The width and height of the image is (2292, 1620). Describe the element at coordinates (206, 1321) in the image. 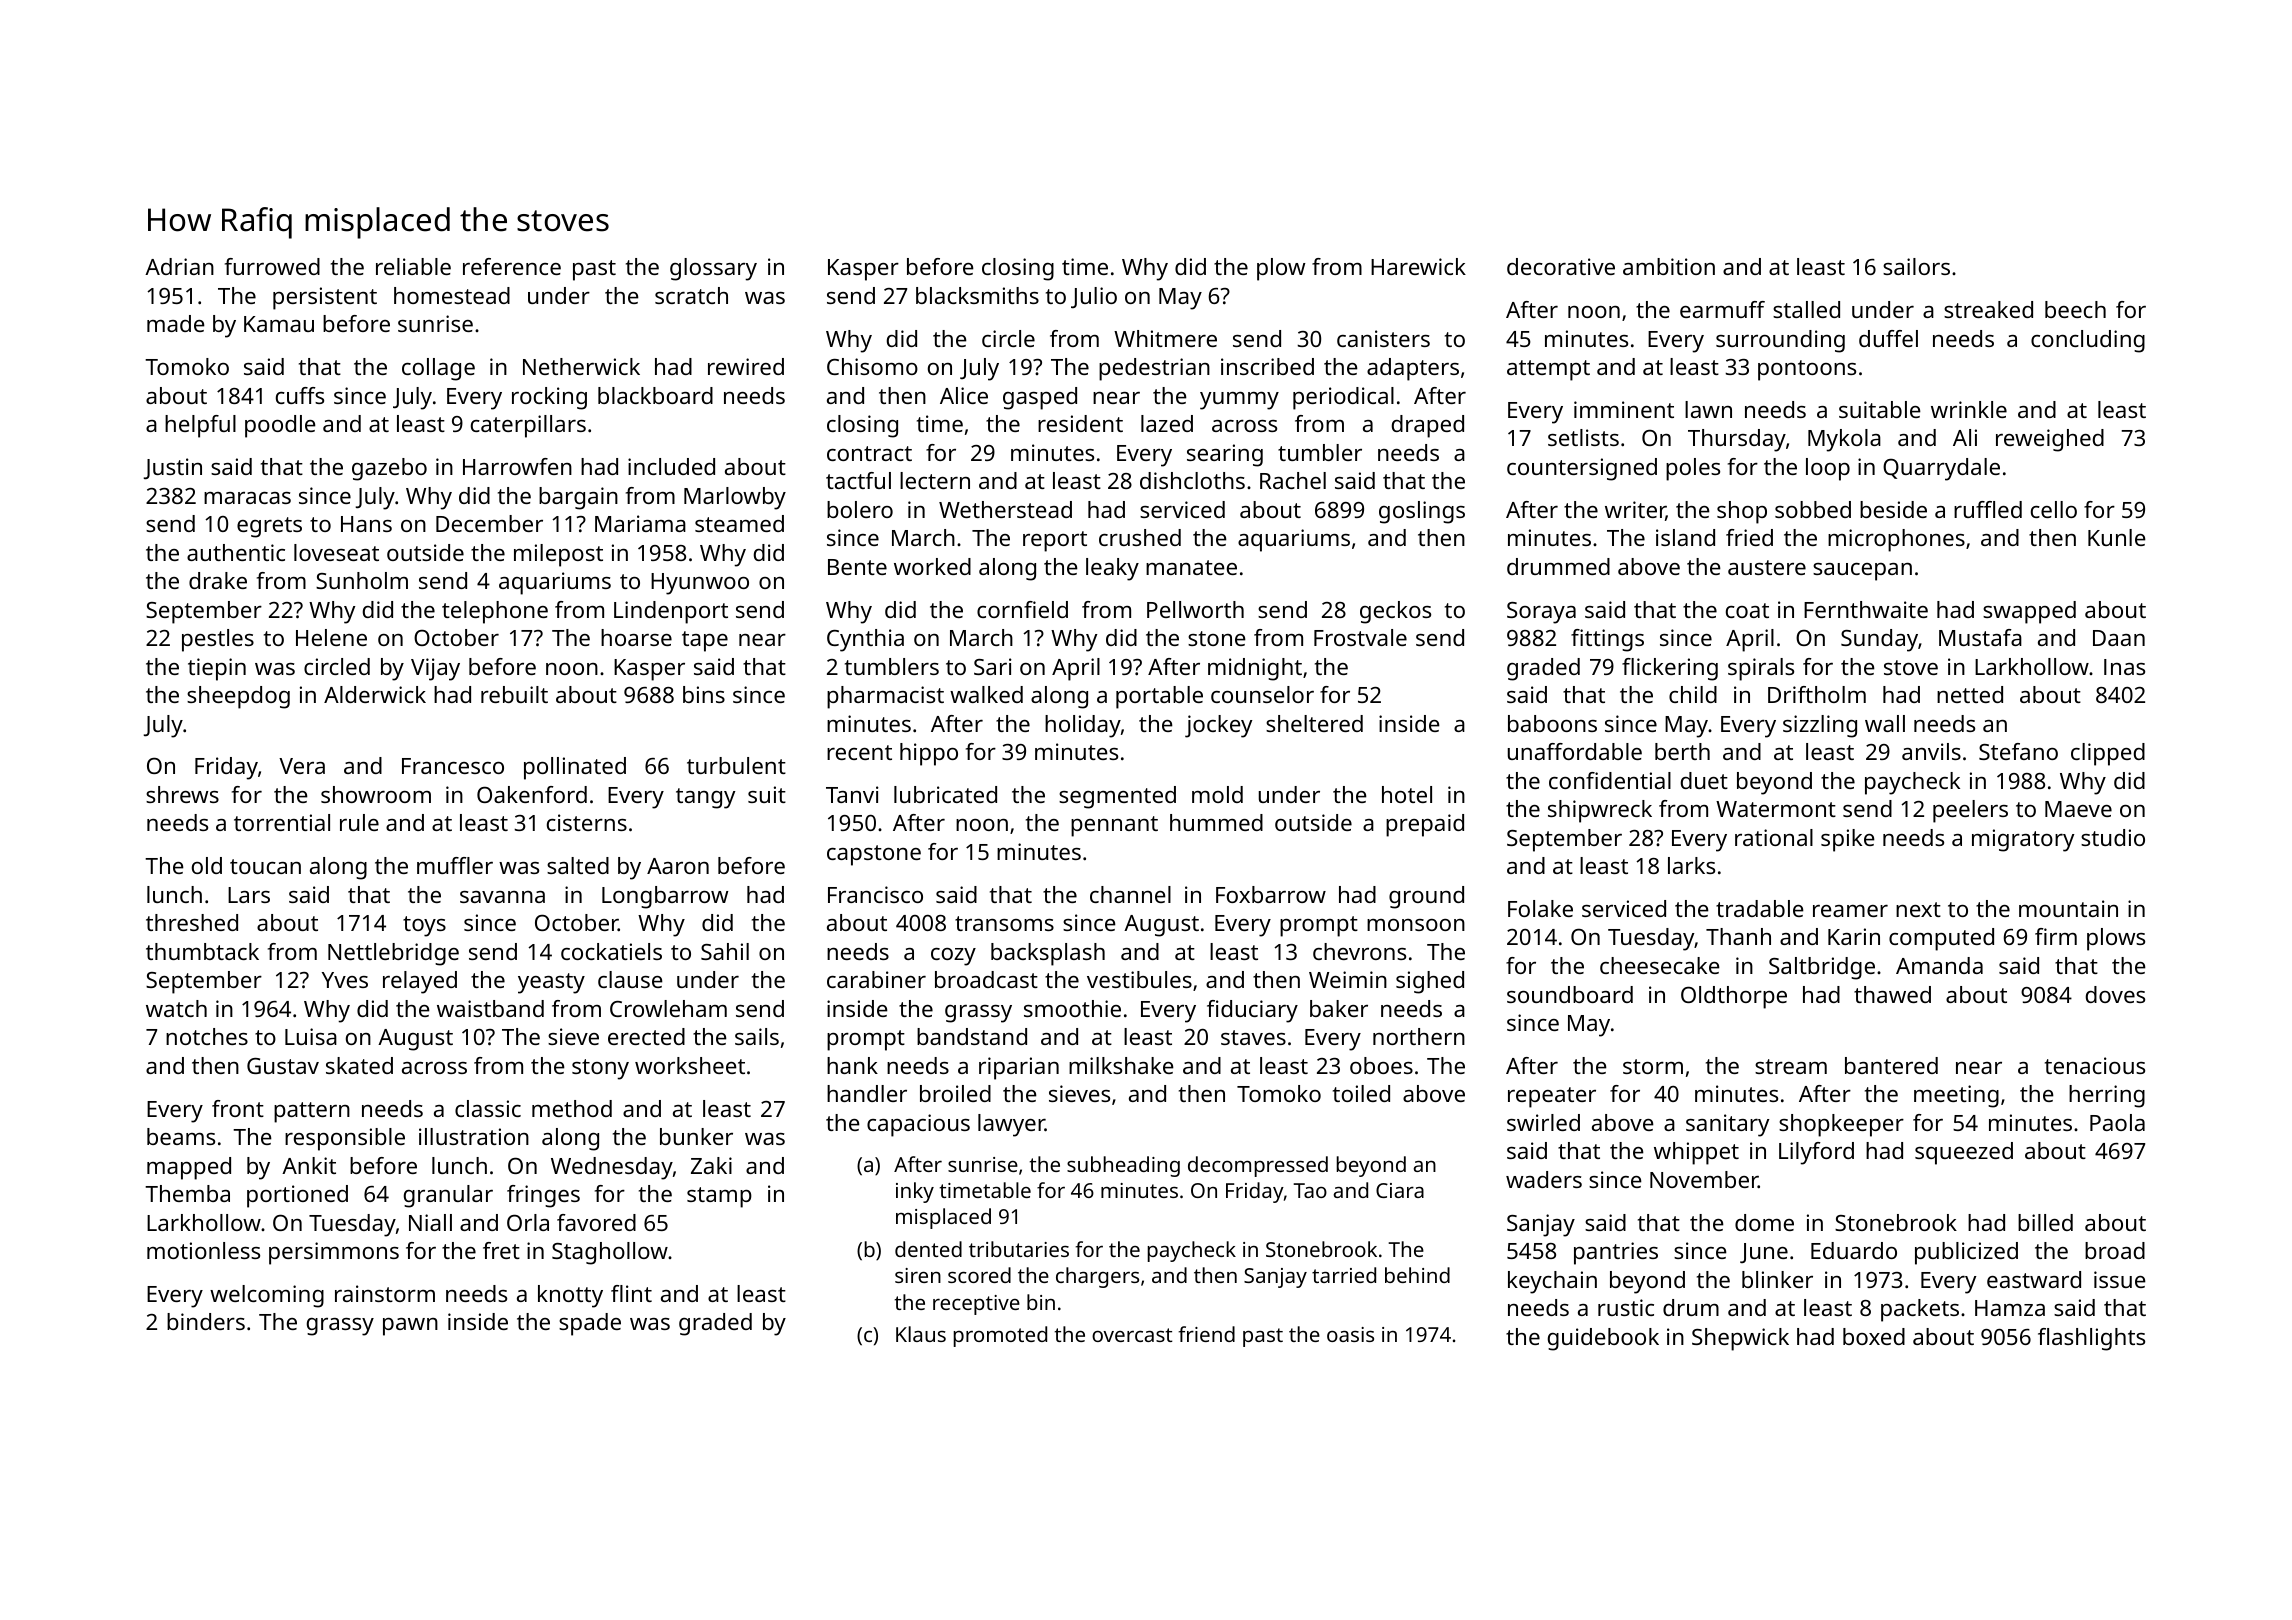

I see `binders` at that location.
